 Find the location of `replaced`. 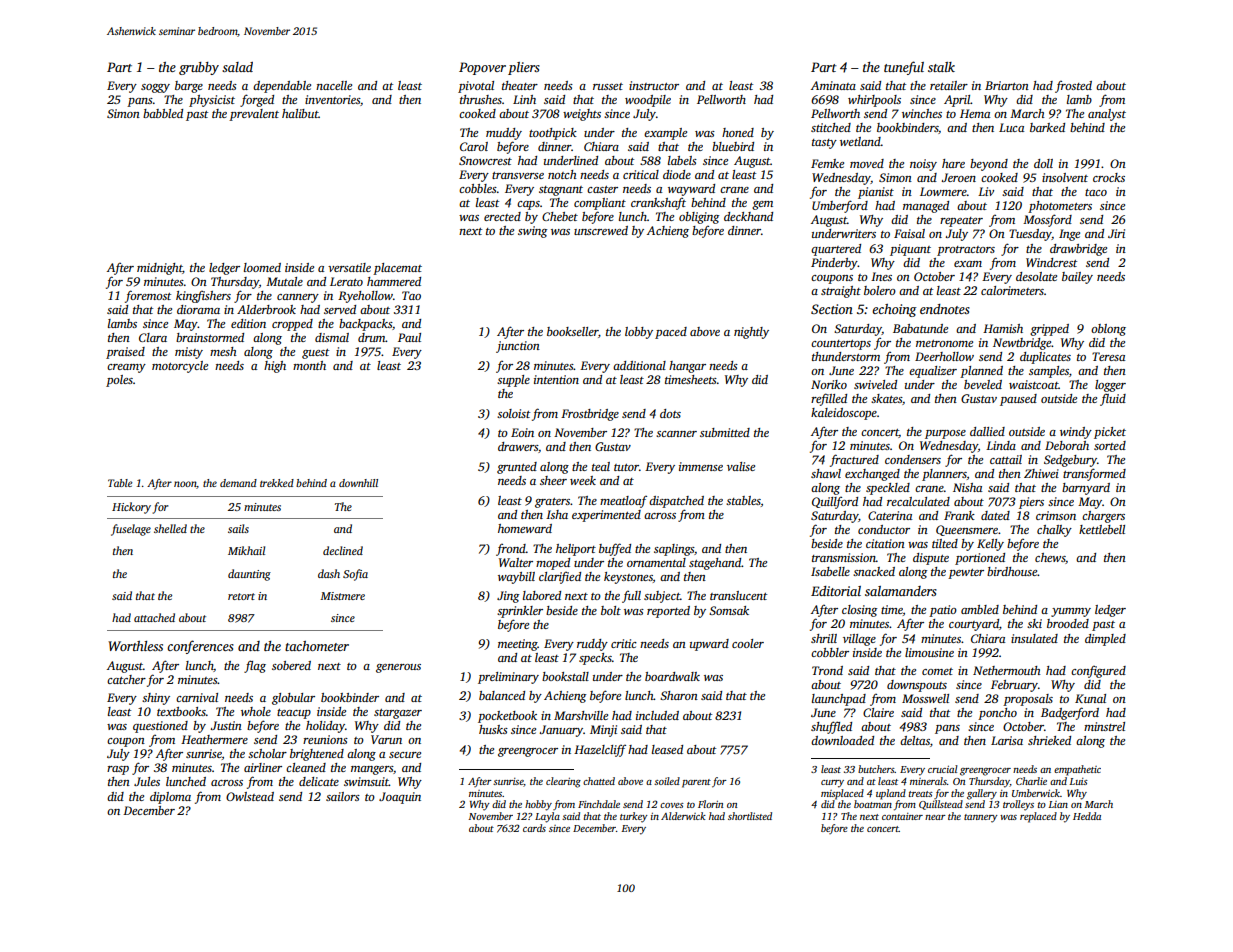

replaced is located at coordinates (1038, 817).
